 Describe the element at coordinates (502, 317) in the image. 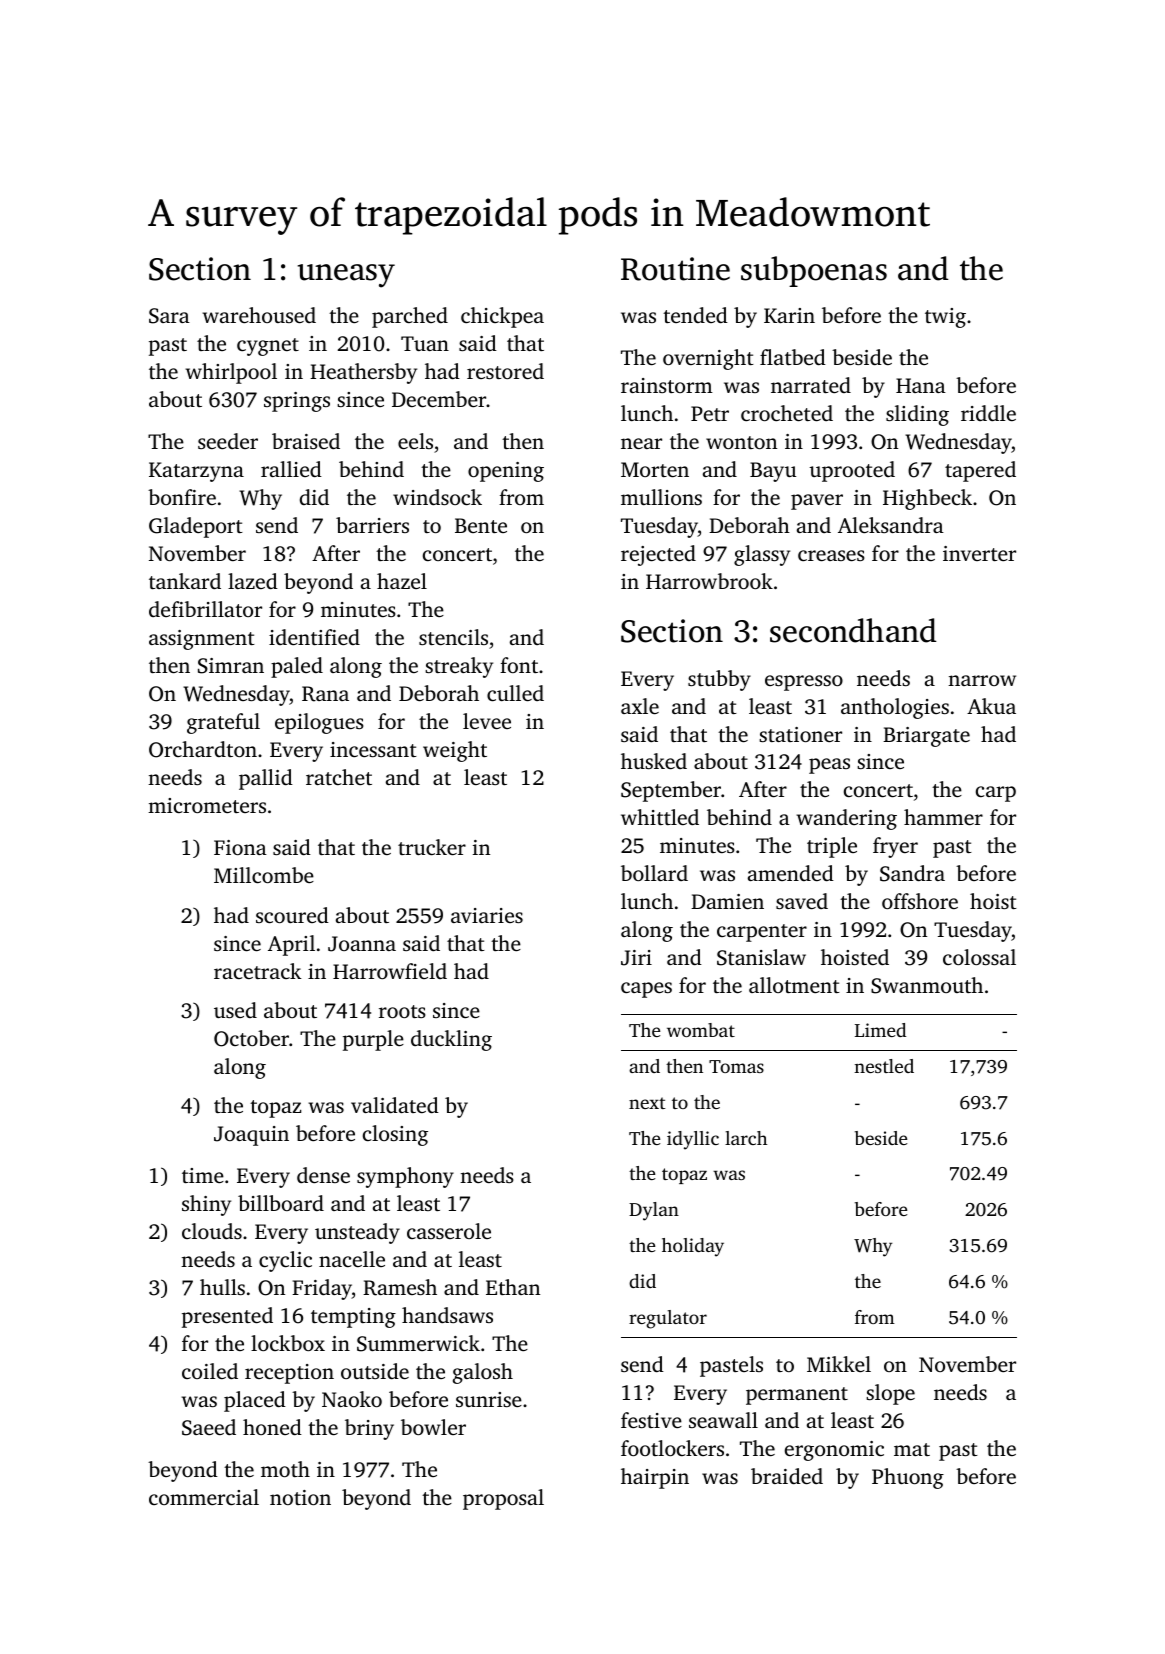

I see `chickpea` at that location.
